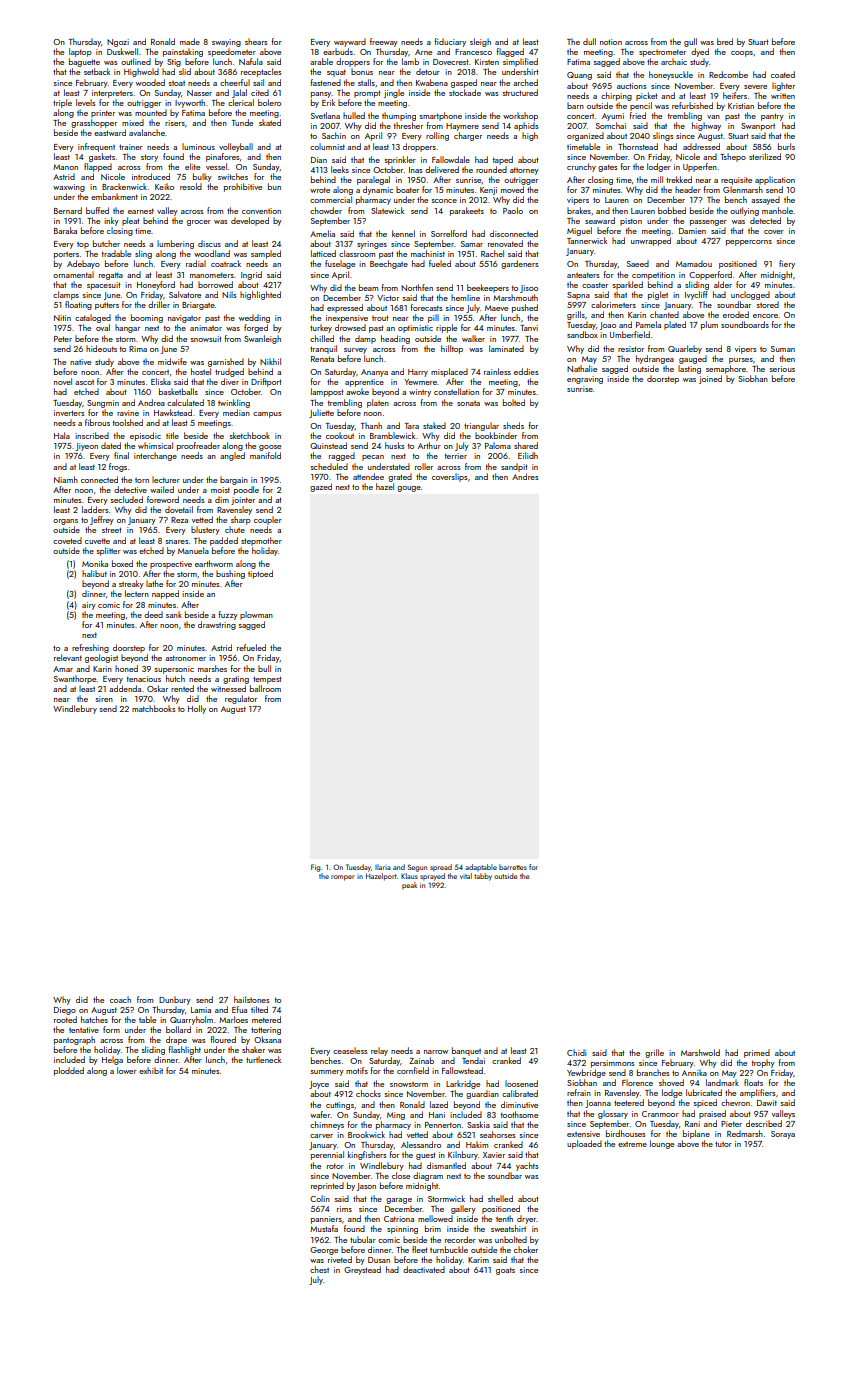 This image has width=849, height=1400. What do you see at coordinates (777, 210) in the image?
I see `manhole` at bounding box center [777, 210].
